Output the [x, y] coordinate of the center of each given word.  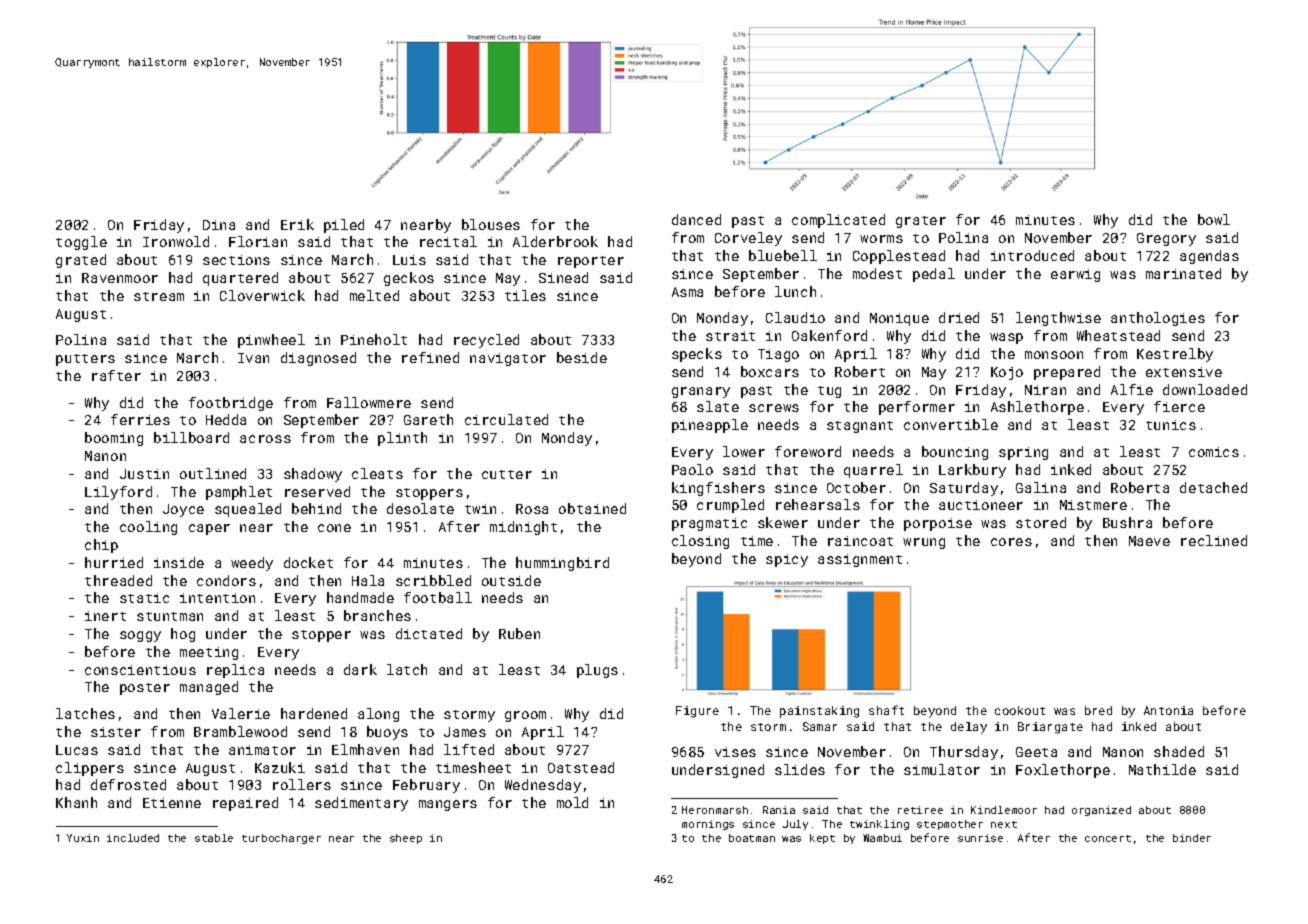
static [144, 598]
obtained [592, 508]
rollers [302, 784]
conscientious [140, 670]
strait [730, 336]
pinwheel [271, 341]
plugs [597, 671]
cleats [377, 473]
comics [1214, 452]
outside [511, 580]
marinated [1183, 273]
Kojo [1007, 373]
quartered [240, 279]
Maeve [1149, 541]
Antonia [1168, 710]
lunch [795, 291]
